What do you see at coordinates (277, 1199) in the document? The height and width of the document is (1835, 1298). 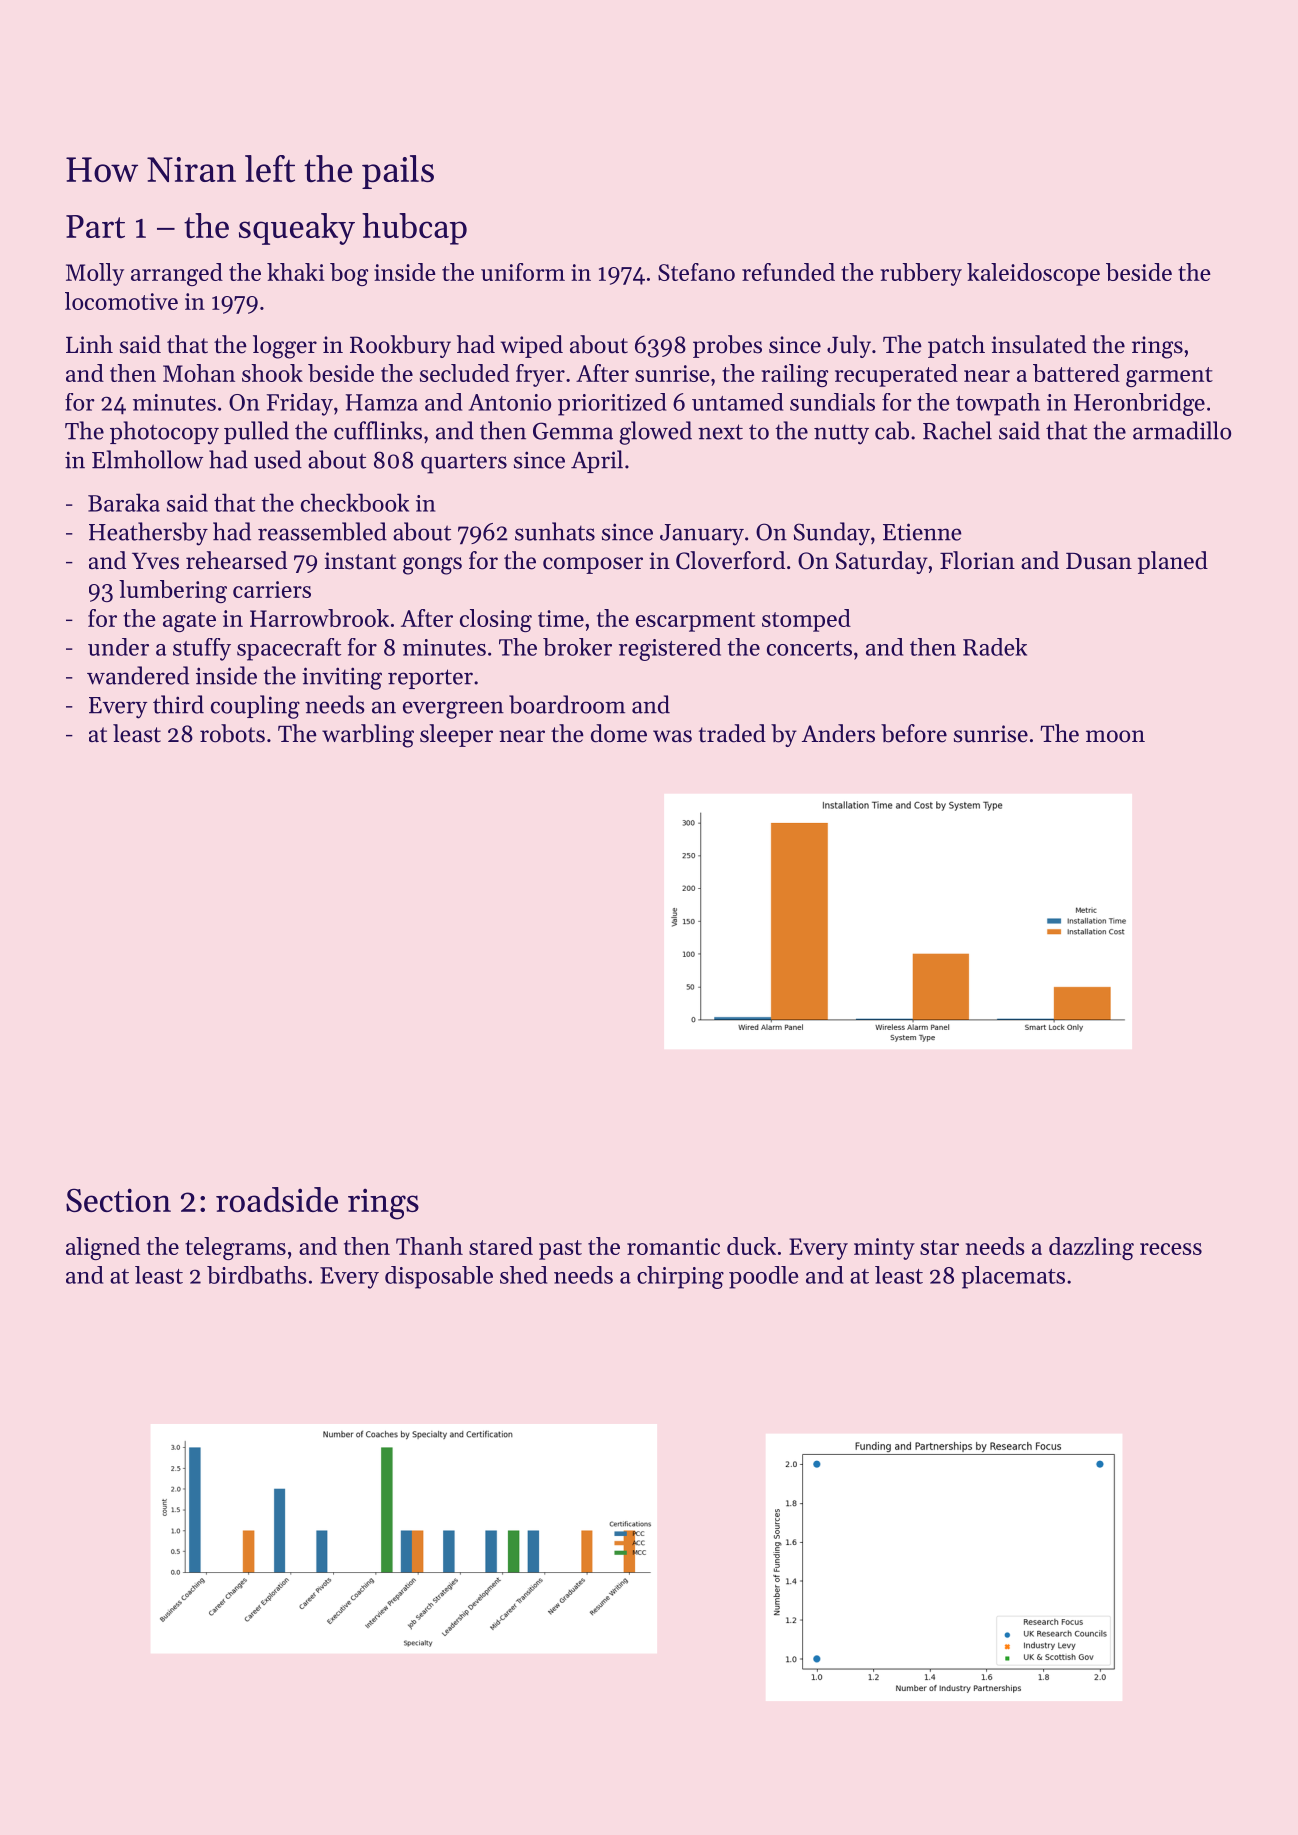 I see `roadside` at bounding box center [277, 1199].
